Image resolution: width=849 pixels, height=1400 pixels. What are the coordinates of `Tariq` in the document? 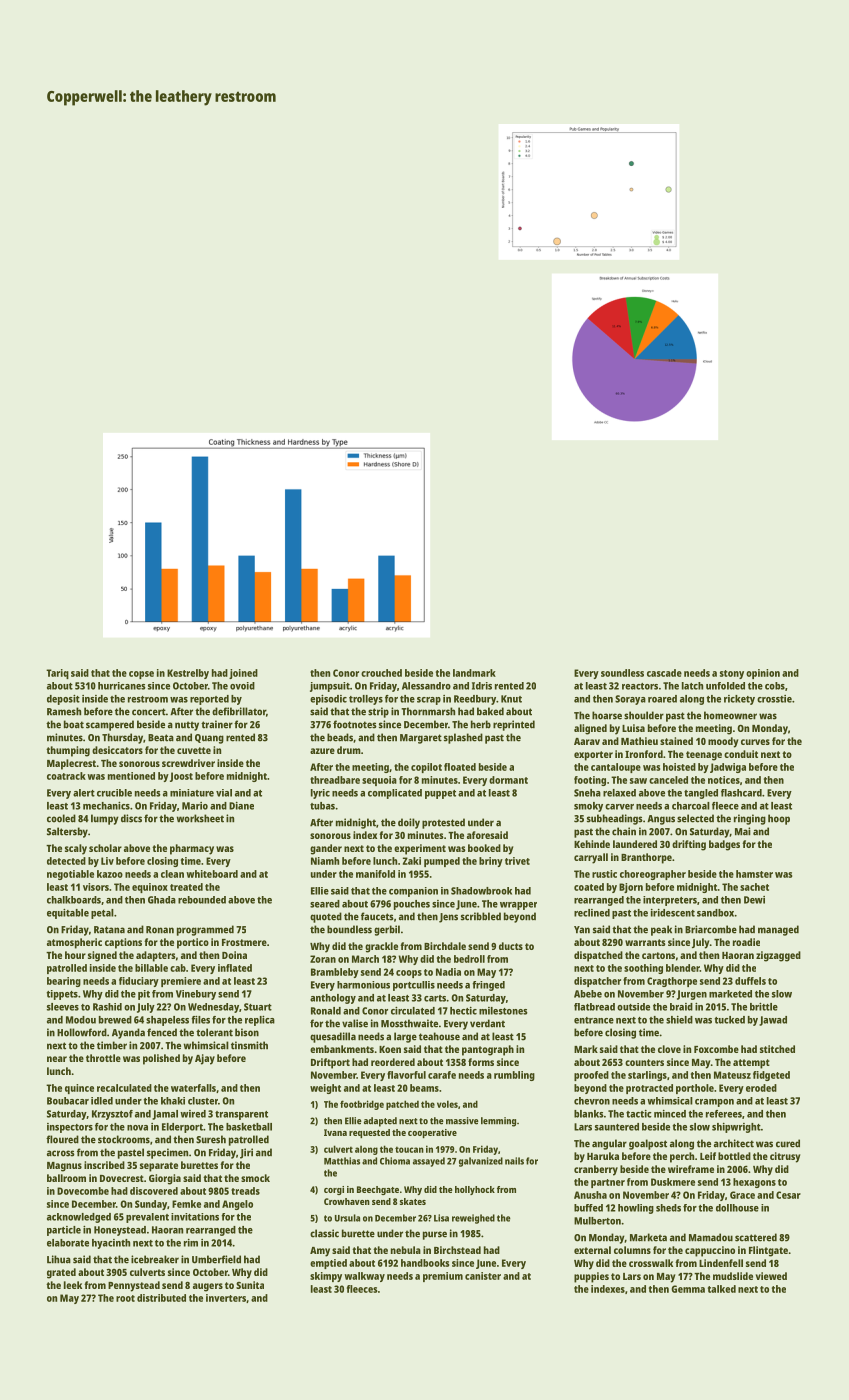 It's located at (57, 674).
